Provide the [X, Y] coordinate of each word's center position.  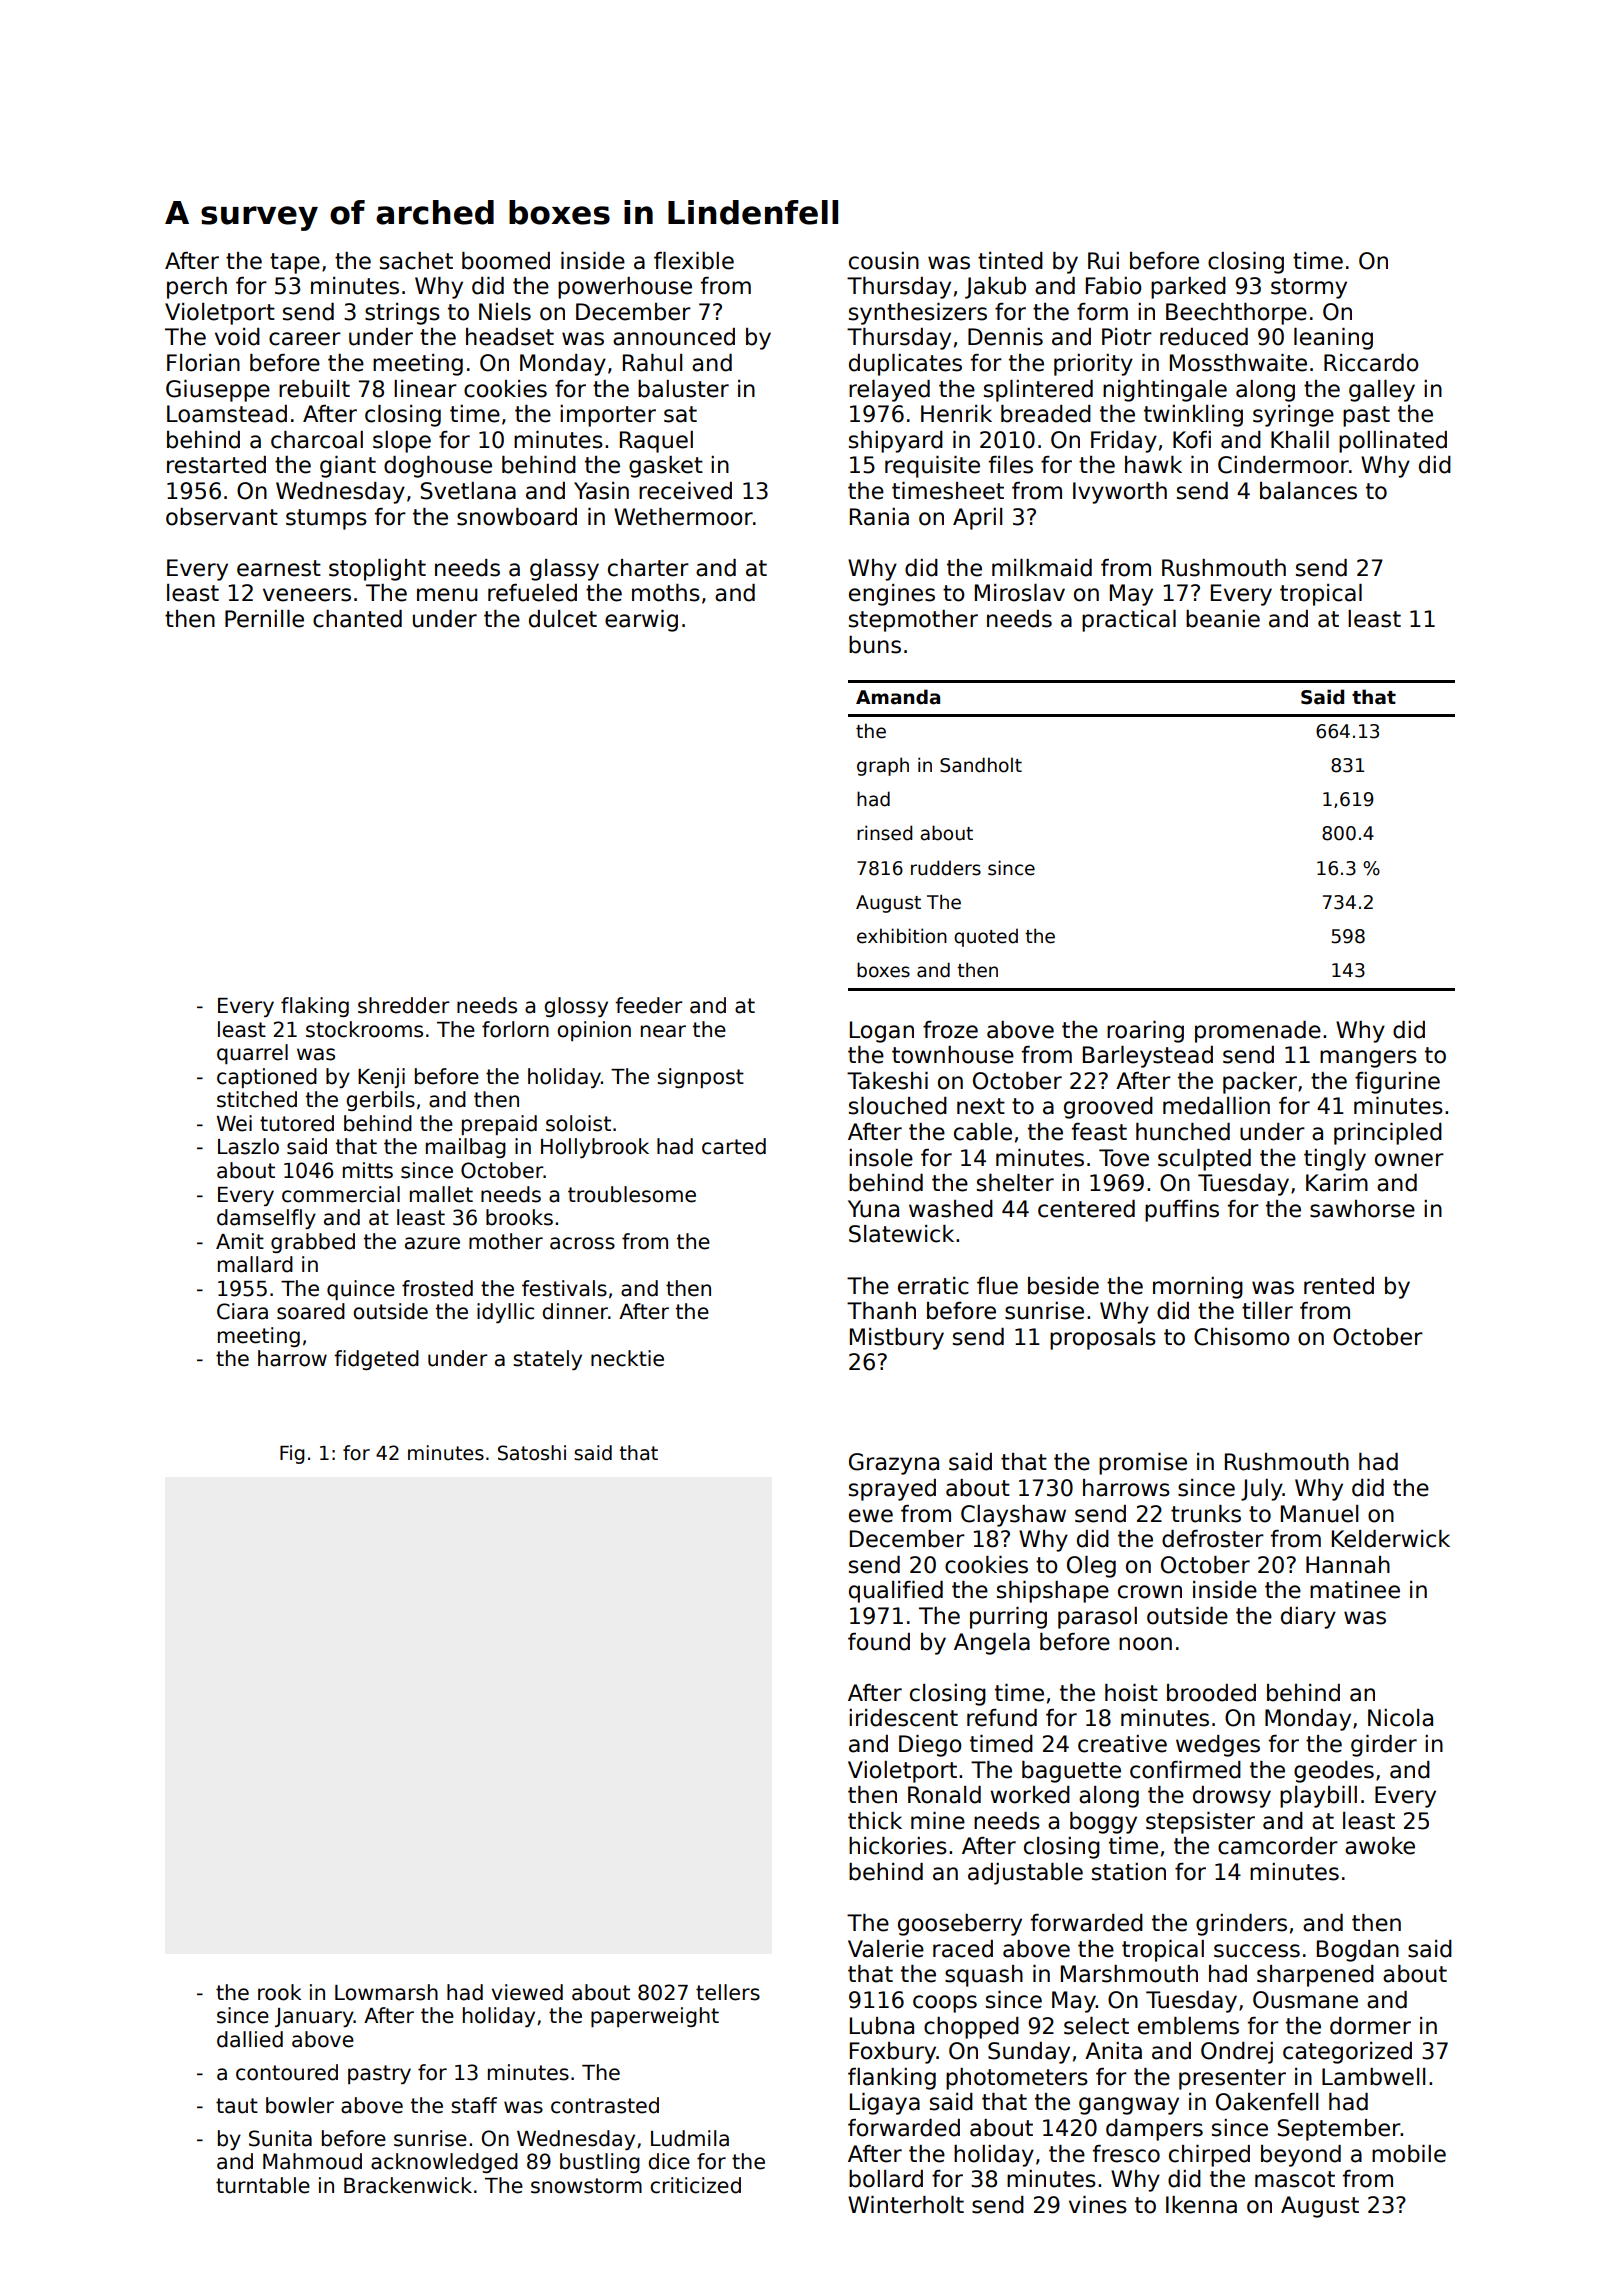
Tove [1124, 1158]
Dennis [1005, 337]
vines [1098, 2205]
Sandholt [981, 765]
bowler [300, 2105]
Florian [203, 363]
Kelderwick [1391, 1539]
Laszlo [248, 1146]
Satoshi [532, 1453]
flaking [315, 1007]
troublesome [632, 1194]
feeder [648, 1005]
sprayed [892, 1490]
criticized [695, 2185]
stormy [1309, 288]
